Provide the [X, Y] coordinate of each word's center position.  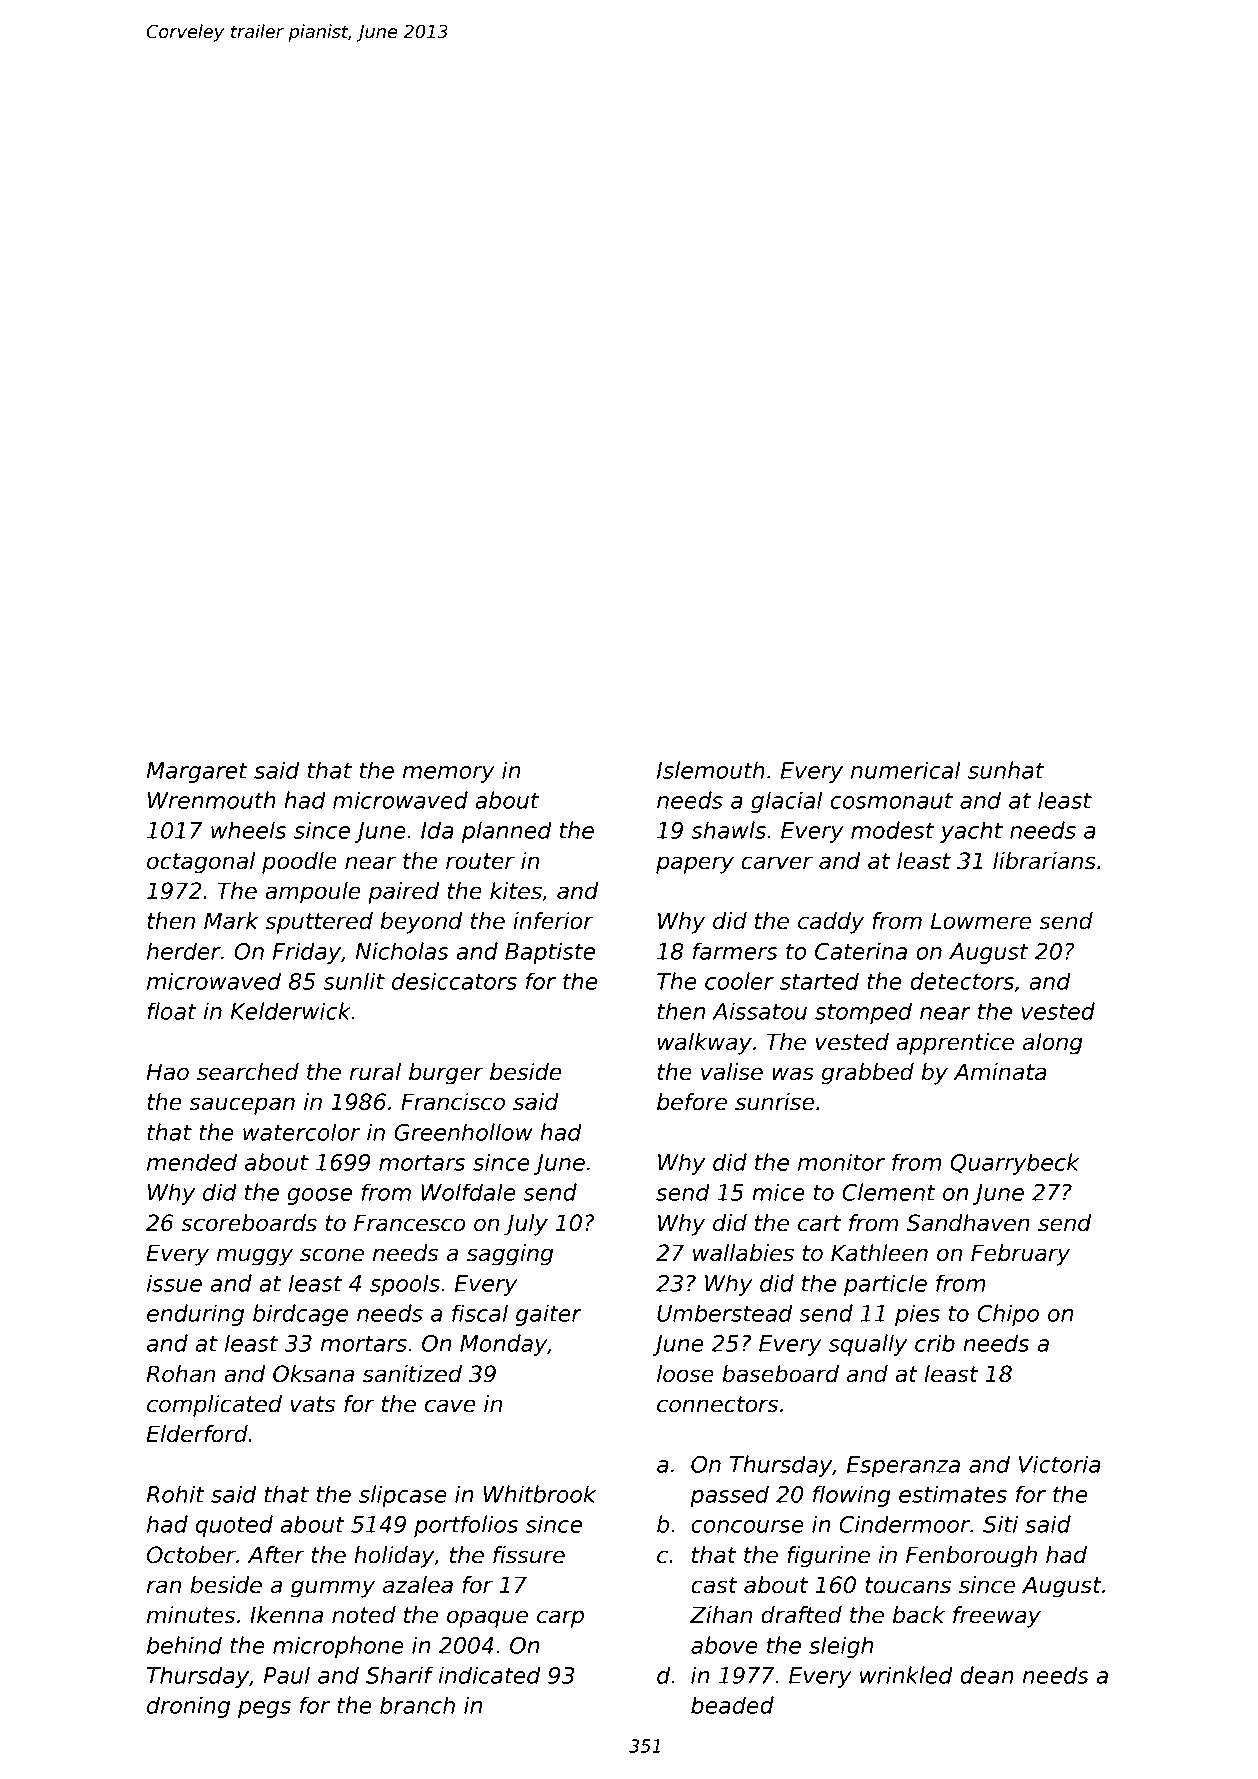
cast [714, 1585]
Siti [1000, 1524]
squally [868, 1345]
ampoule [313, 893]
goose [319, 1196]
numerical [906, 770]
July [526, 1225]
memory [448, 774]
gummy [333, 1589]
